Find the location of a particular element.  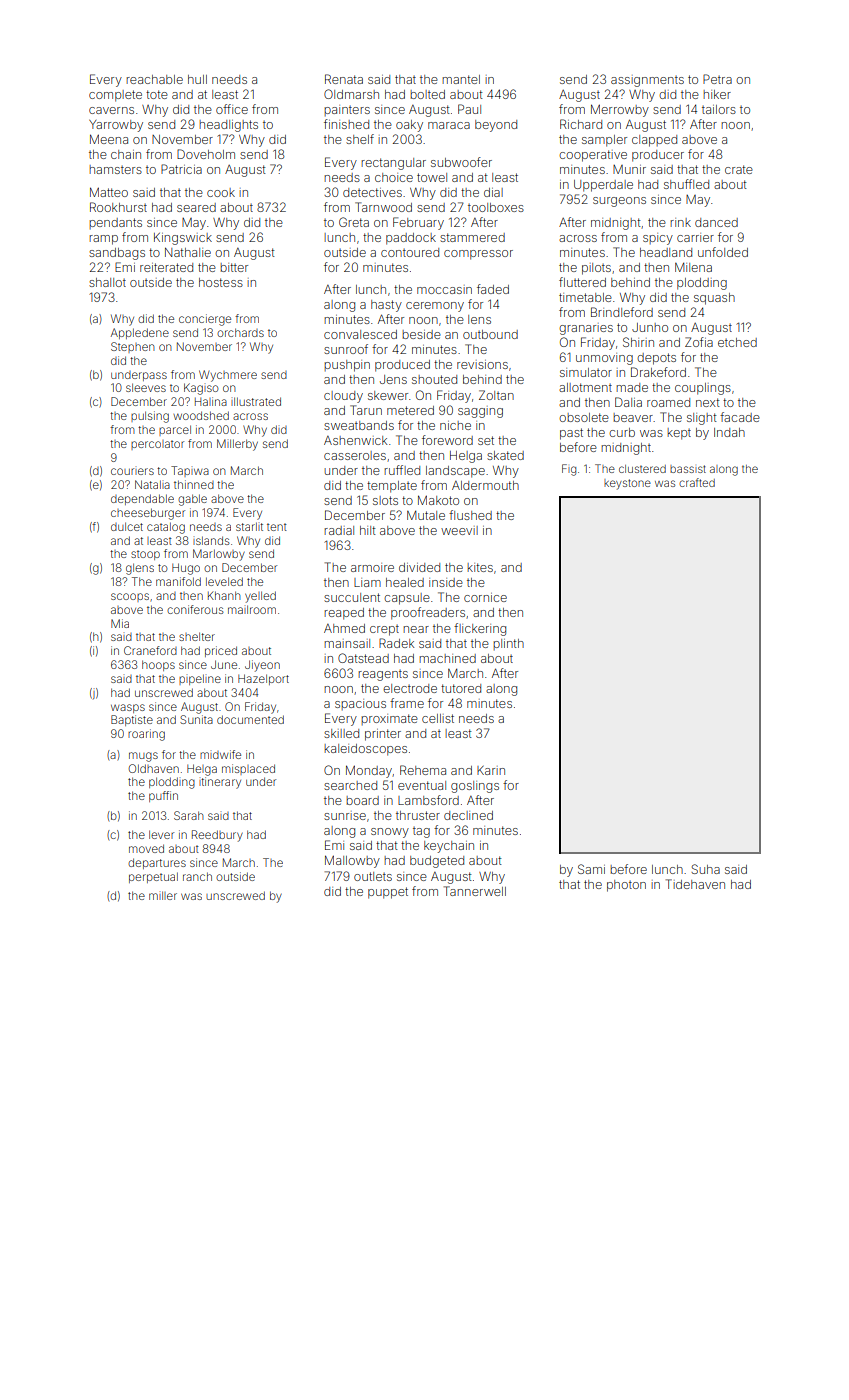

tailors is located at coordinates (719, 109).
